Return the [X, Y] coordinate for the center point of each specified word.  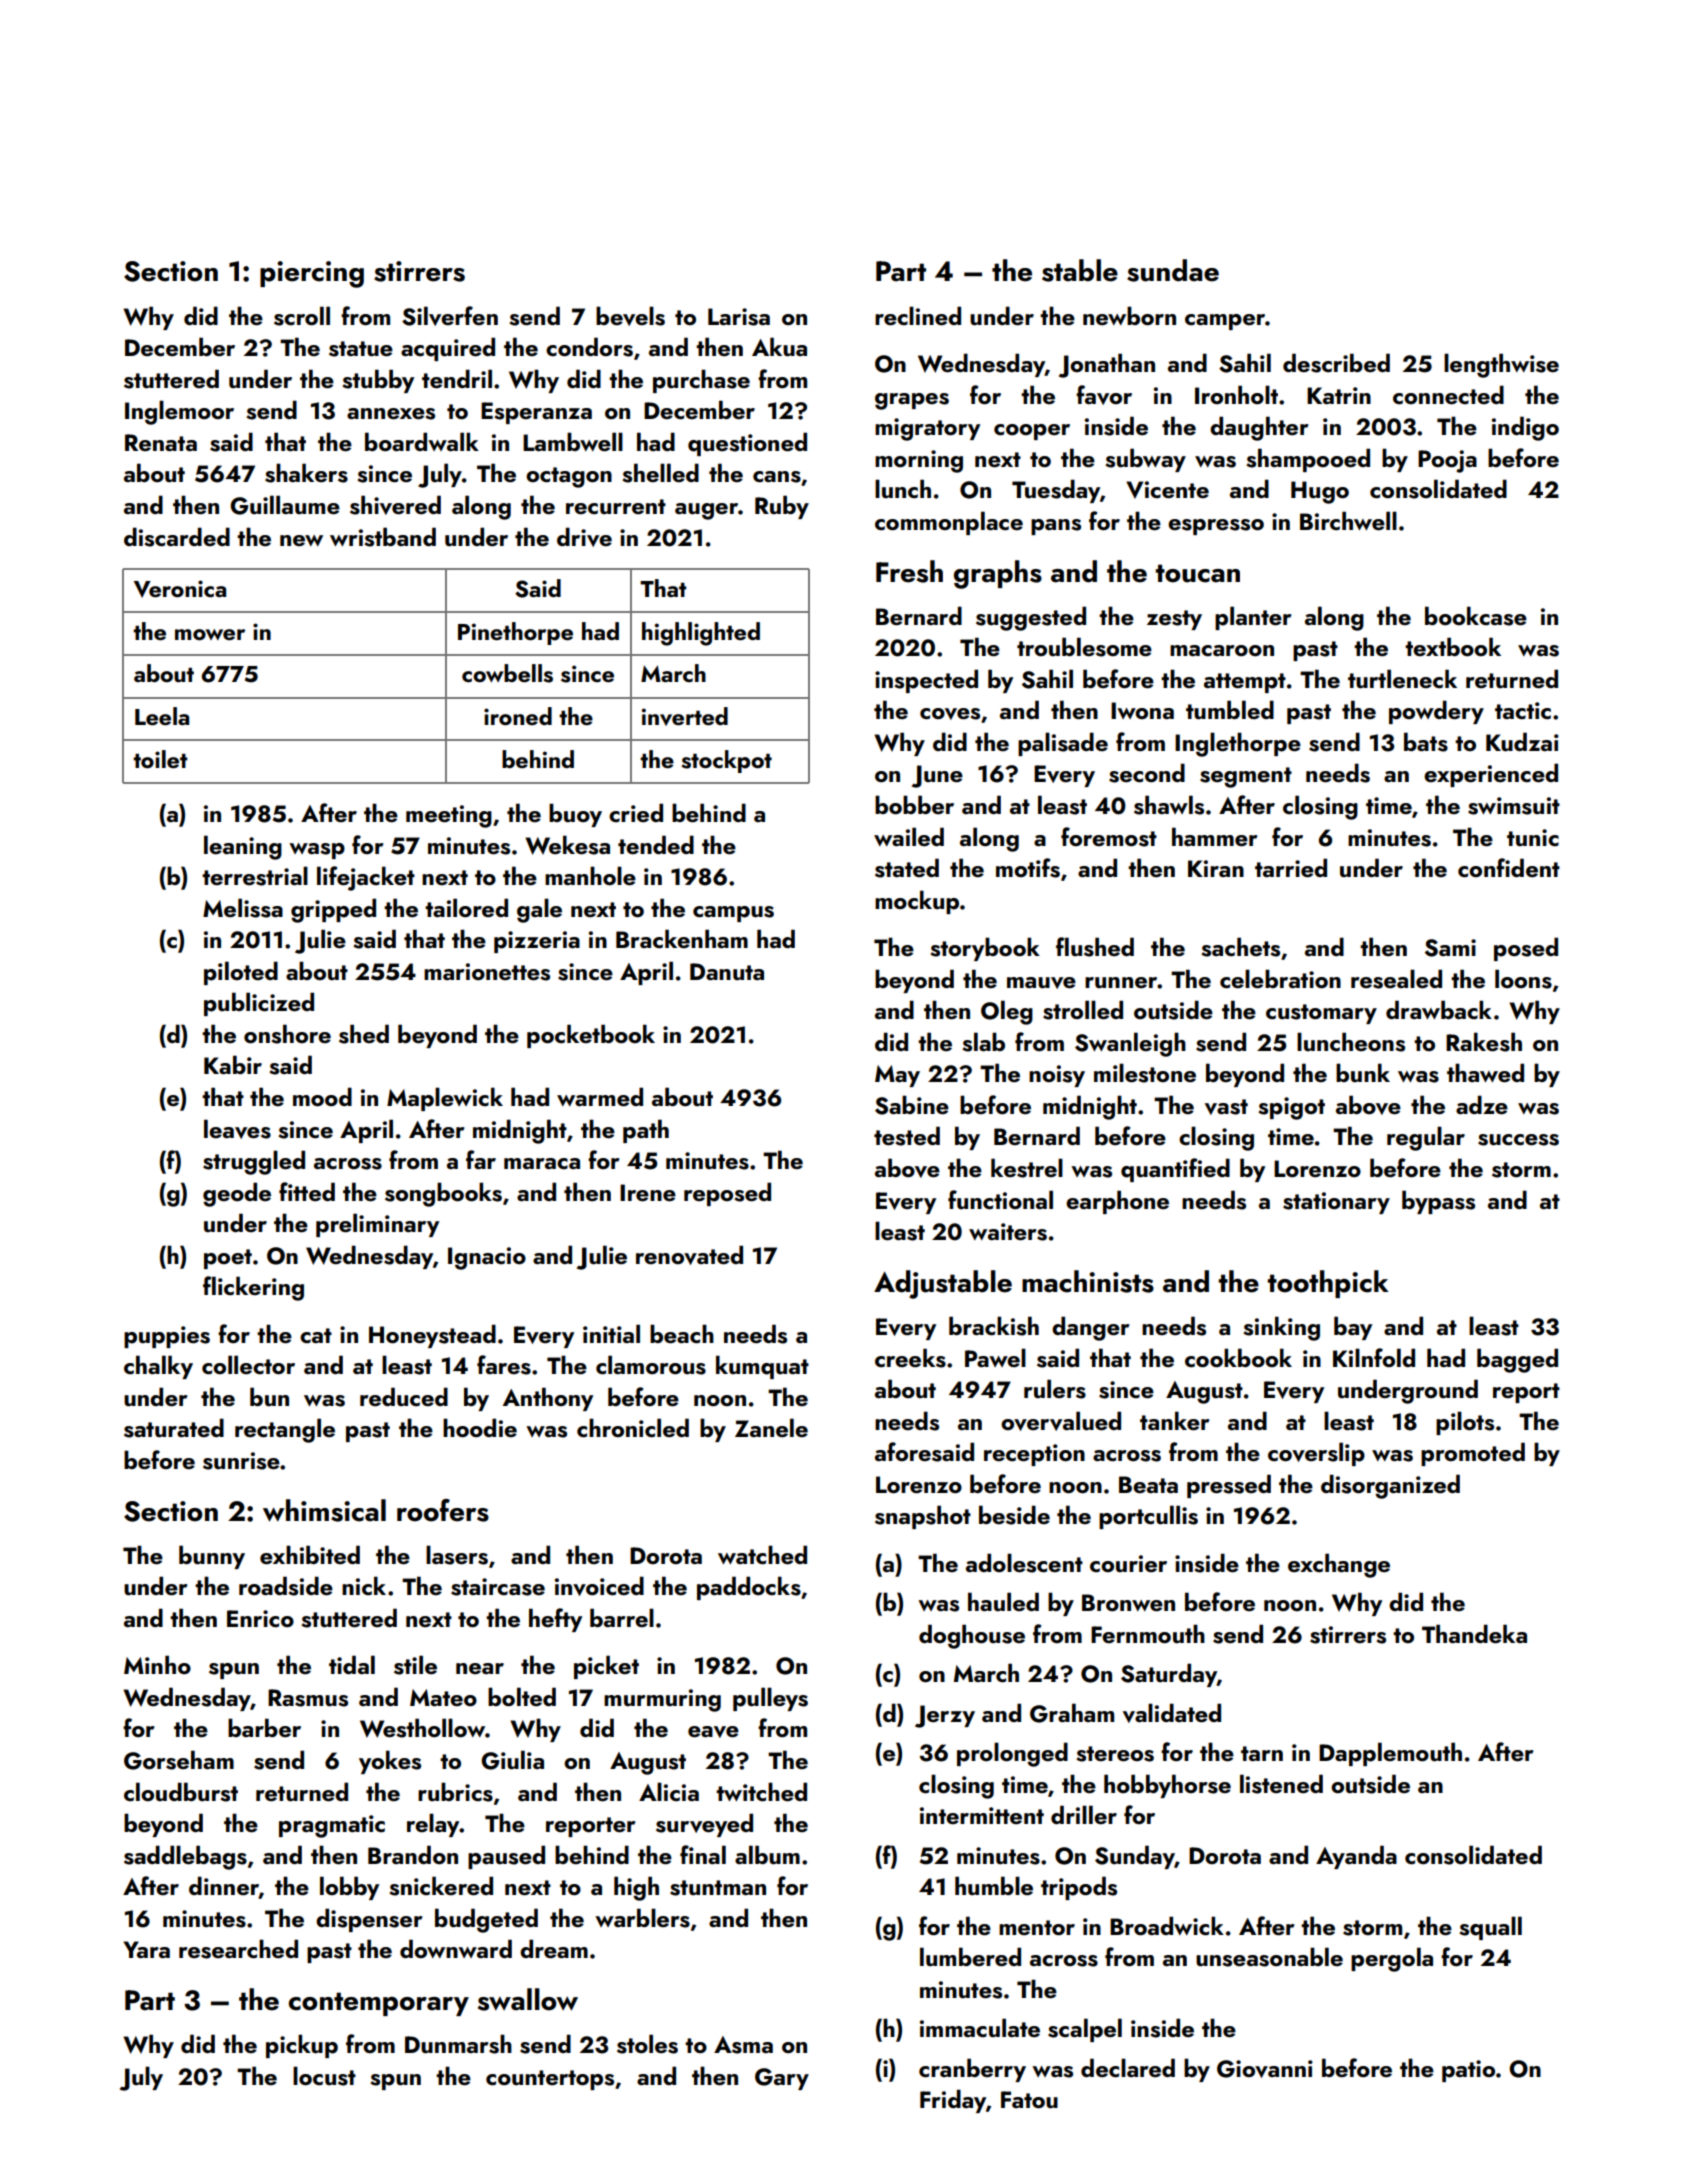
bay [1353, 1328]
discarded [177, 537]
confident [1509, 867]
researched [238, 1949]
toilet [160, 759]
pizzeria [537, 942]
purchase [701, 381]
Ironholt [1236, 394]
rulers [1055, 1389]
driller [1084, 1814]
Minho [157, 1664]
